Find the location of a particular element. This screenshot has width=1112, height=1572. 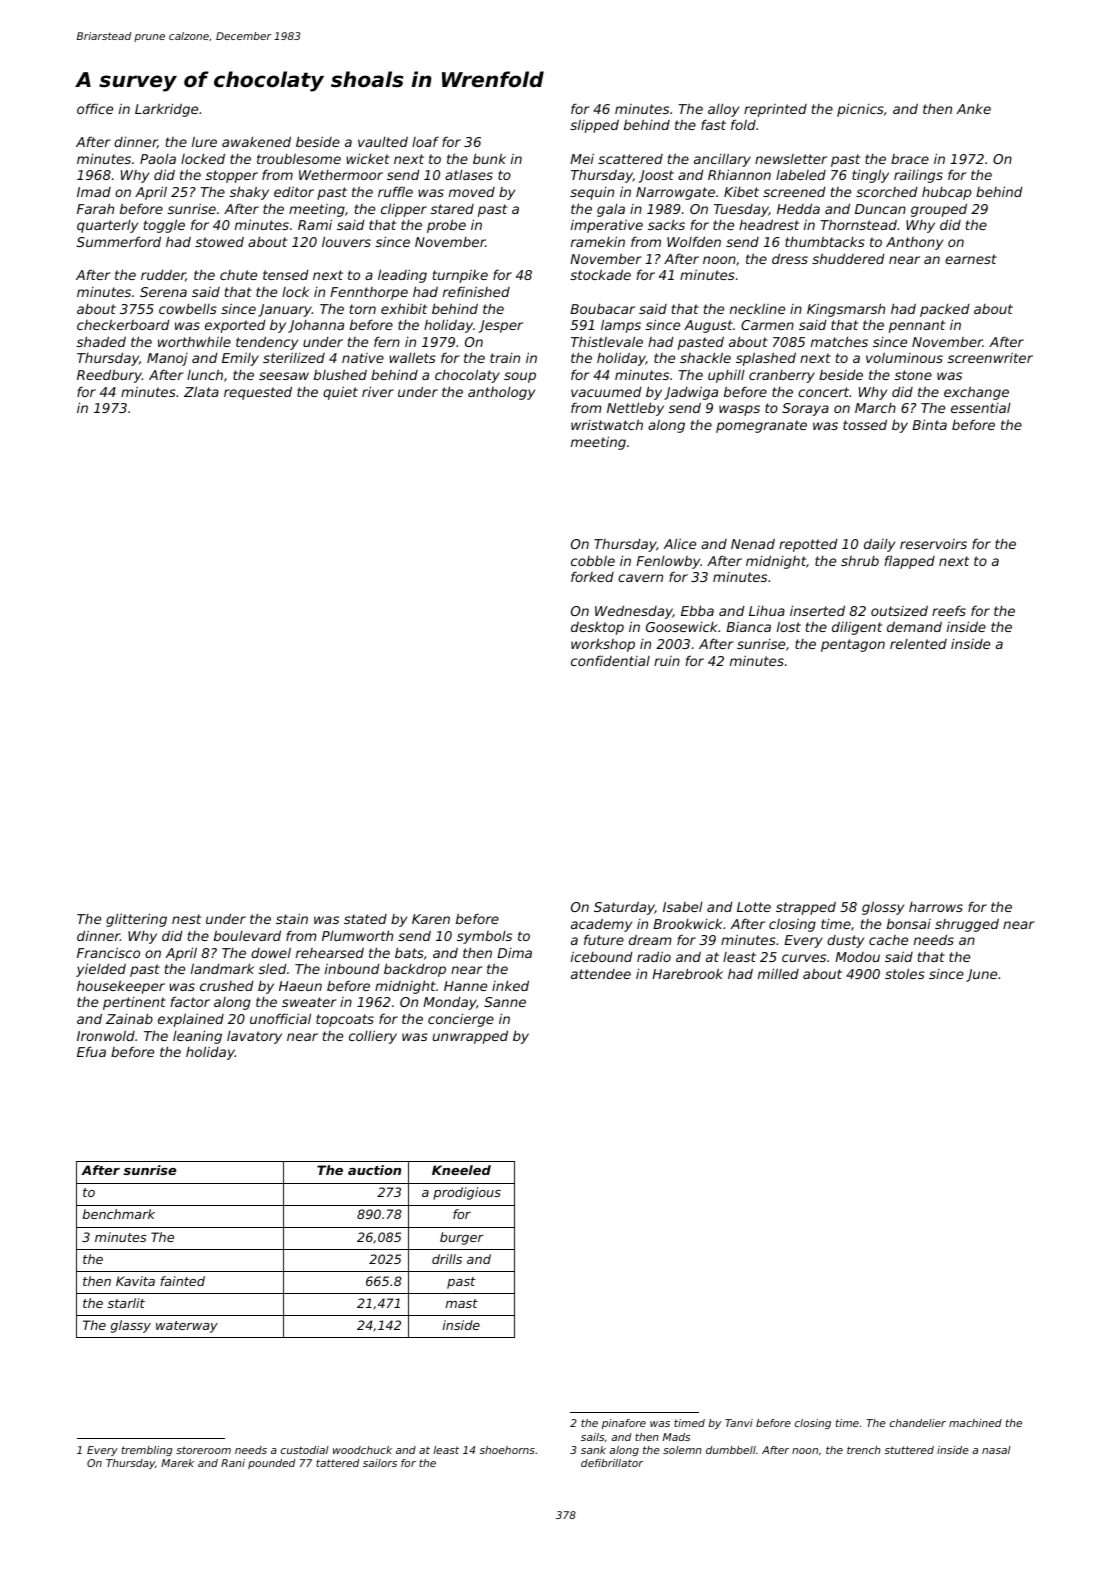

defibrillator is located at coordinates (612, 1463).
